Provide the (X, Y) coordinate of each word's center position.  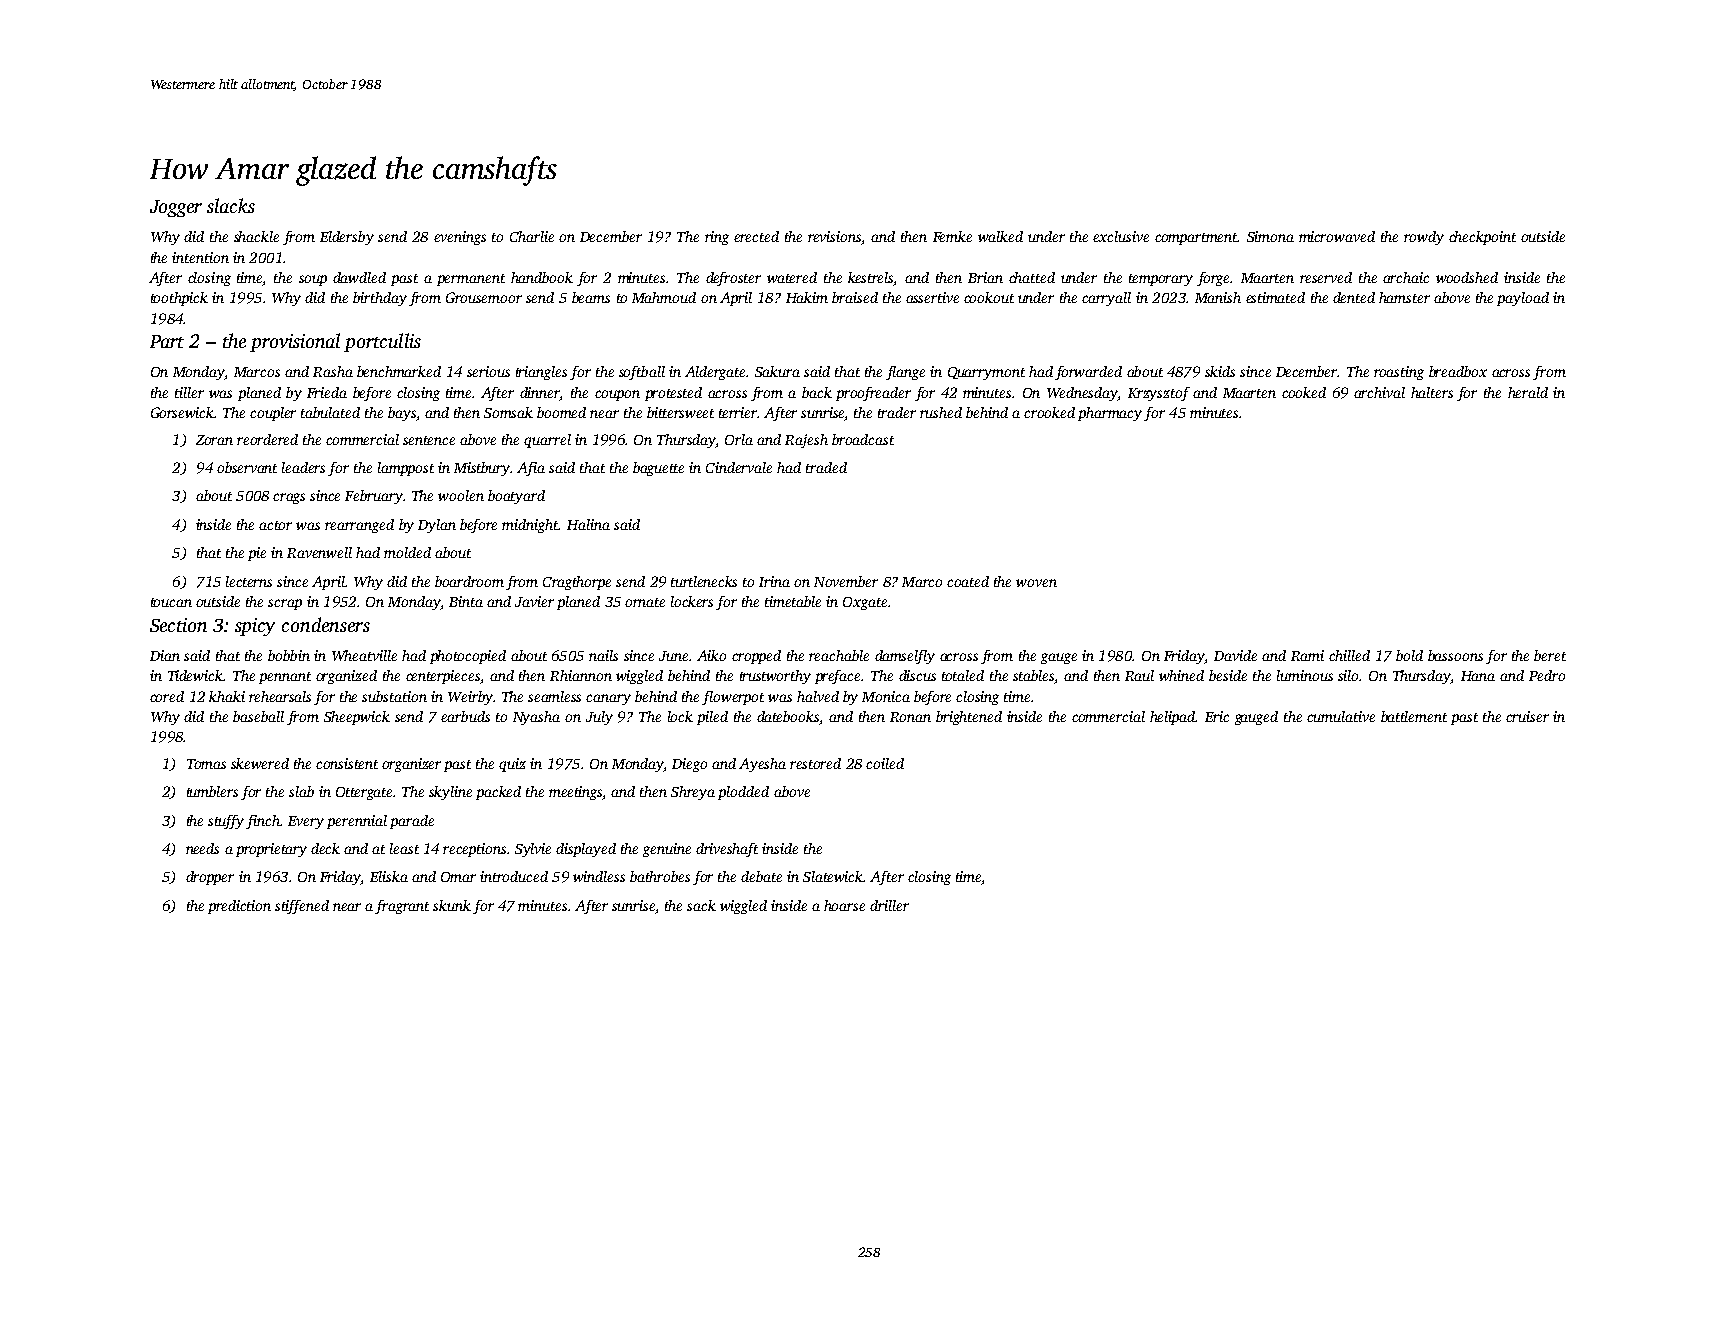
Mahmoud (664, 297)
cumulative (1341, 716)
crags (289, 498)
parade (412, 822)
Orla (739, 439)
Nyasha (536, 718)
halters (1432, 392)
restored (815, 763)
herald (1528, 392)
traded (826, 467)
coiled (885, 763)
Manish (1218, 297)
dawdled (359, 277)
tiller (189, 392)
